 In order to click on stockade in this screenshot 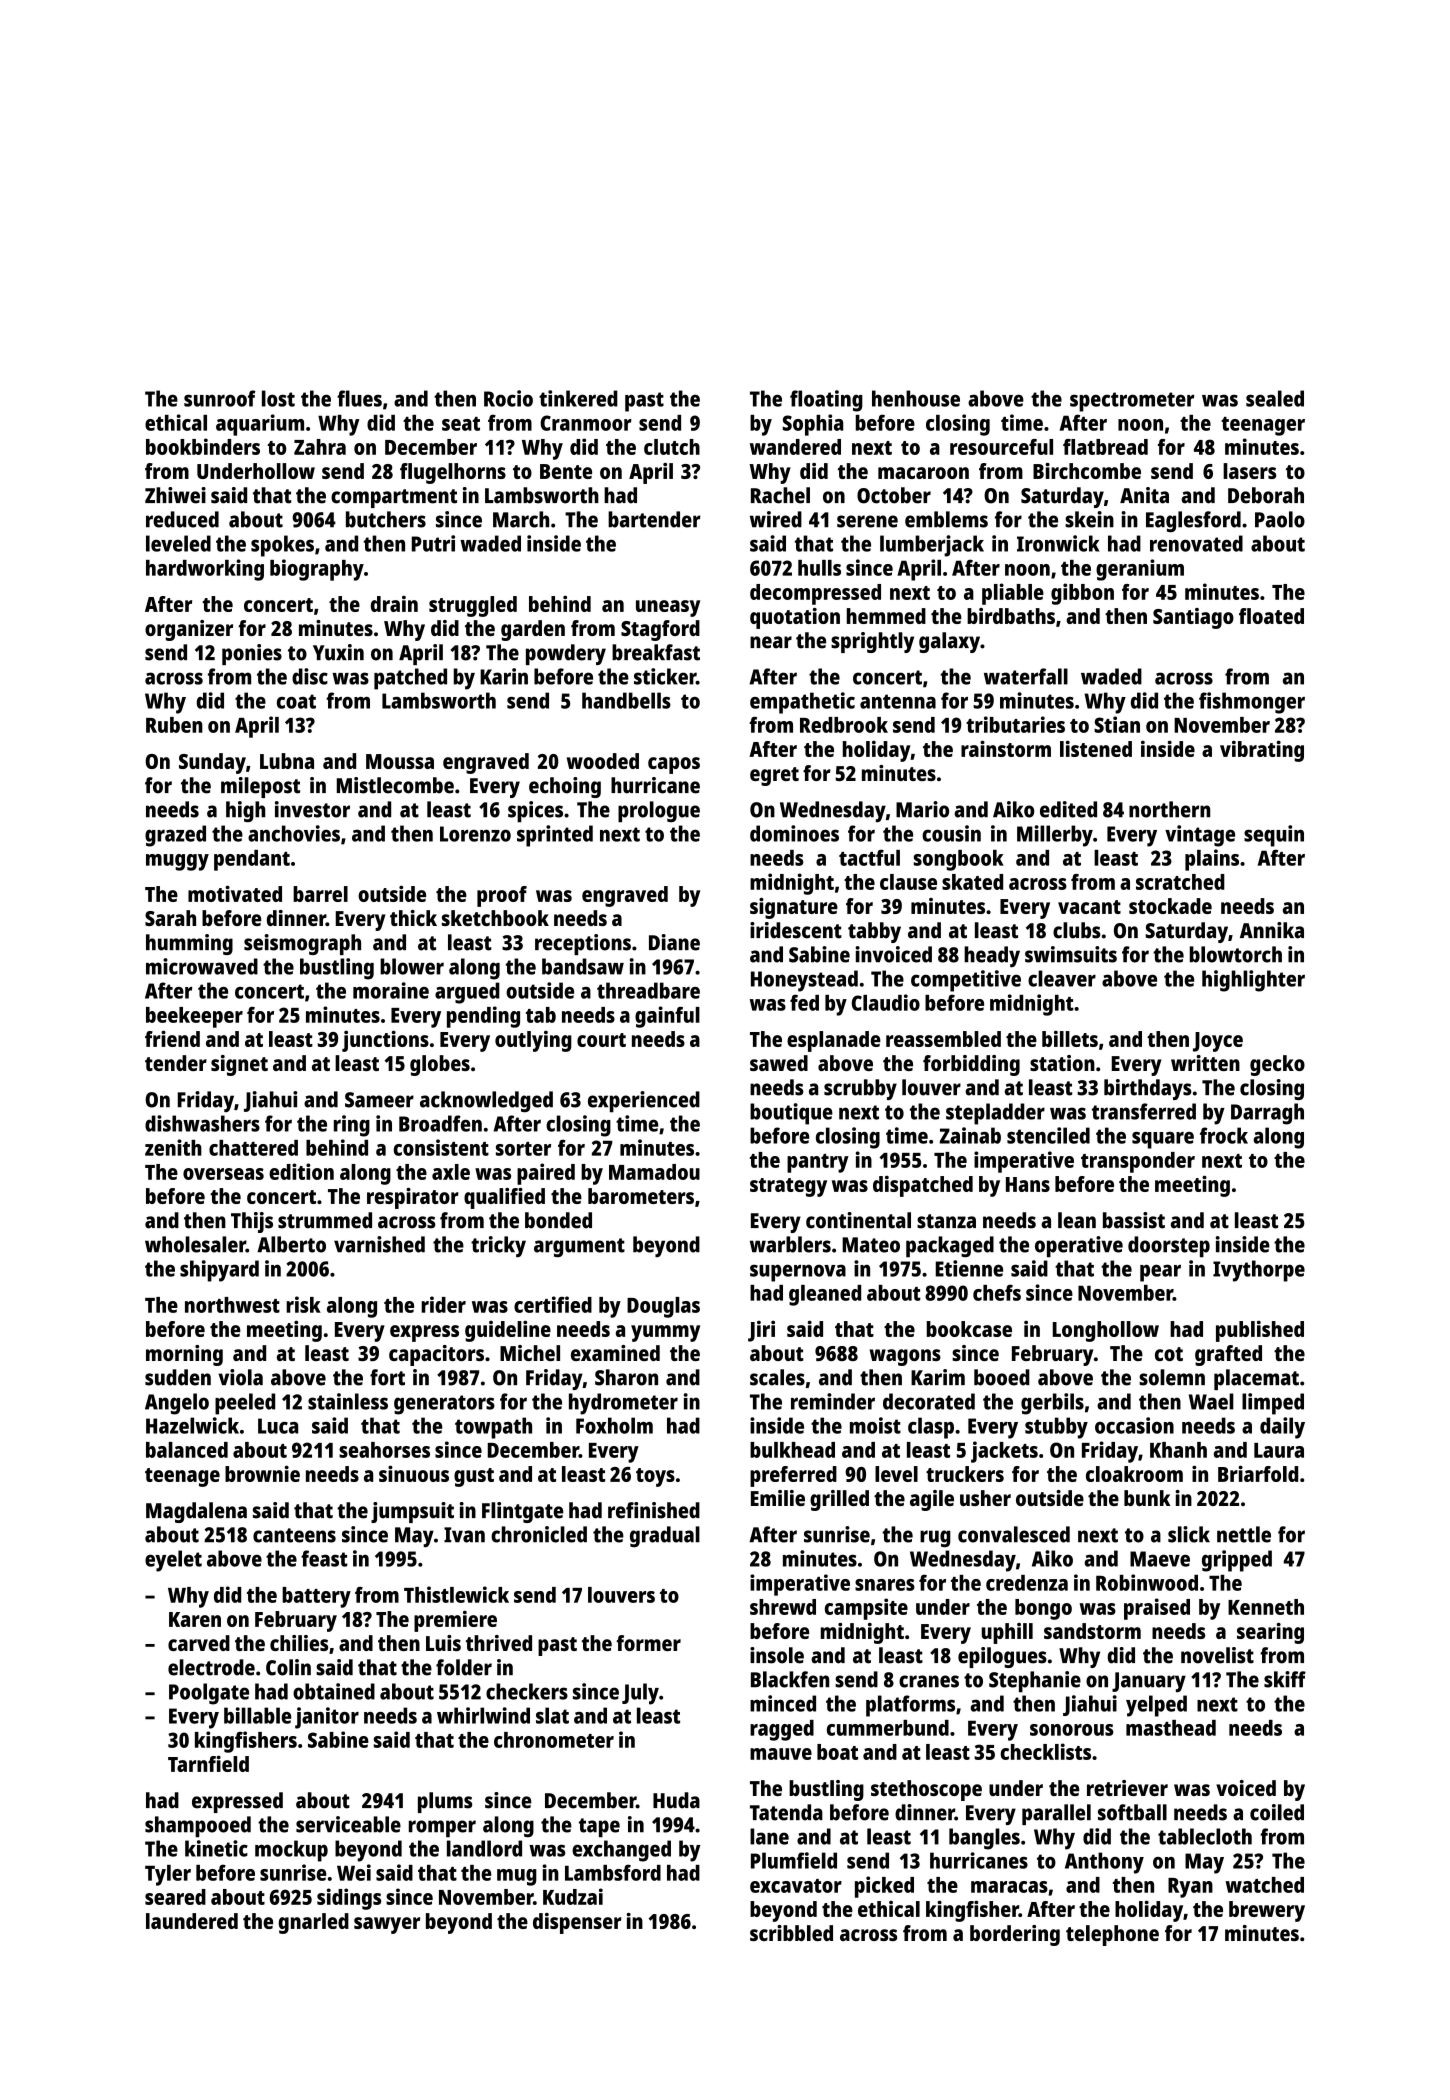, I will do `click(1170, 906)`.
